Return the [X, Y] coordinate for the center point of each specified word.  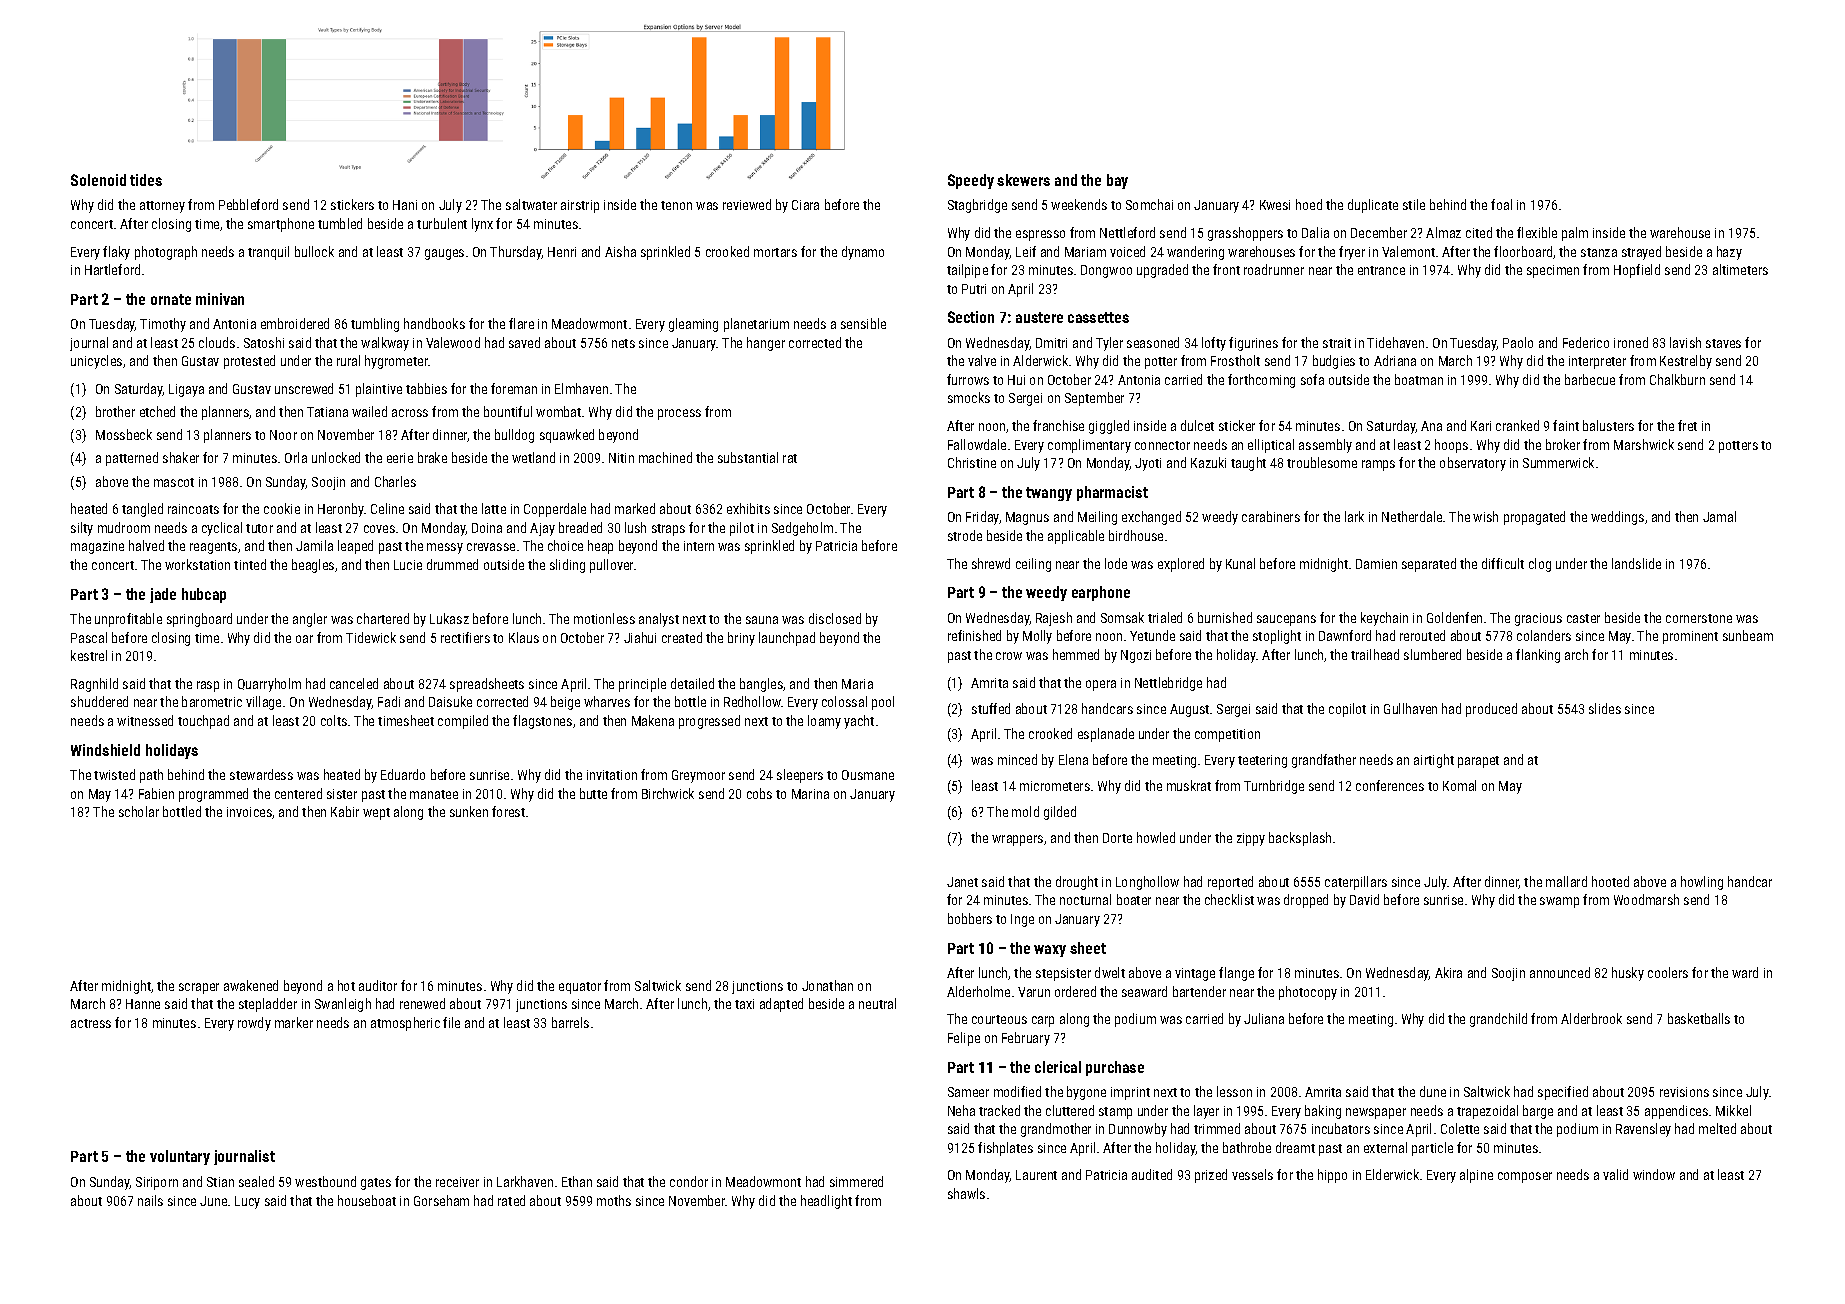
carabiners [1271, 516]
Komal [1459, 785]
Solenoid [98, 180]
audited [1152, 1174]
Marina [810, 794]
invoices [250, 813]
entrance [1381, 270]
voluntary [180, 1157]
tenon [676, 205]
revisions [1684, 1092]
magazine [97, 547]
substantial [748, 457]
